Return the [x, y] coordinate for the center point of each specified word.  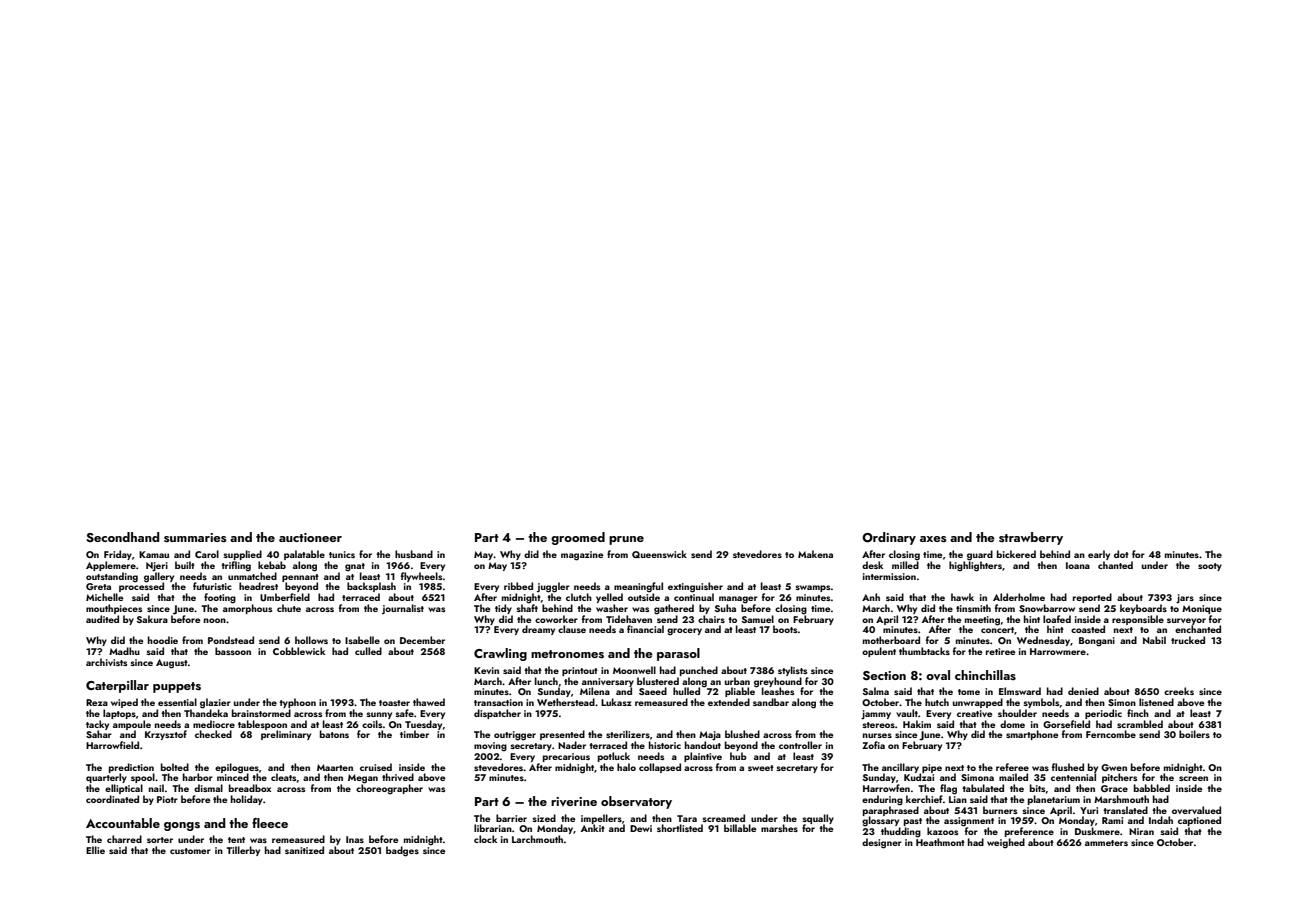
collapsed [660, 768]
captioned [1199, 821]
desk [872, 565]
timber [414, 734]
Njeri [157, 567]
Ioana [1078, 565]
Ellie [95, 850]
